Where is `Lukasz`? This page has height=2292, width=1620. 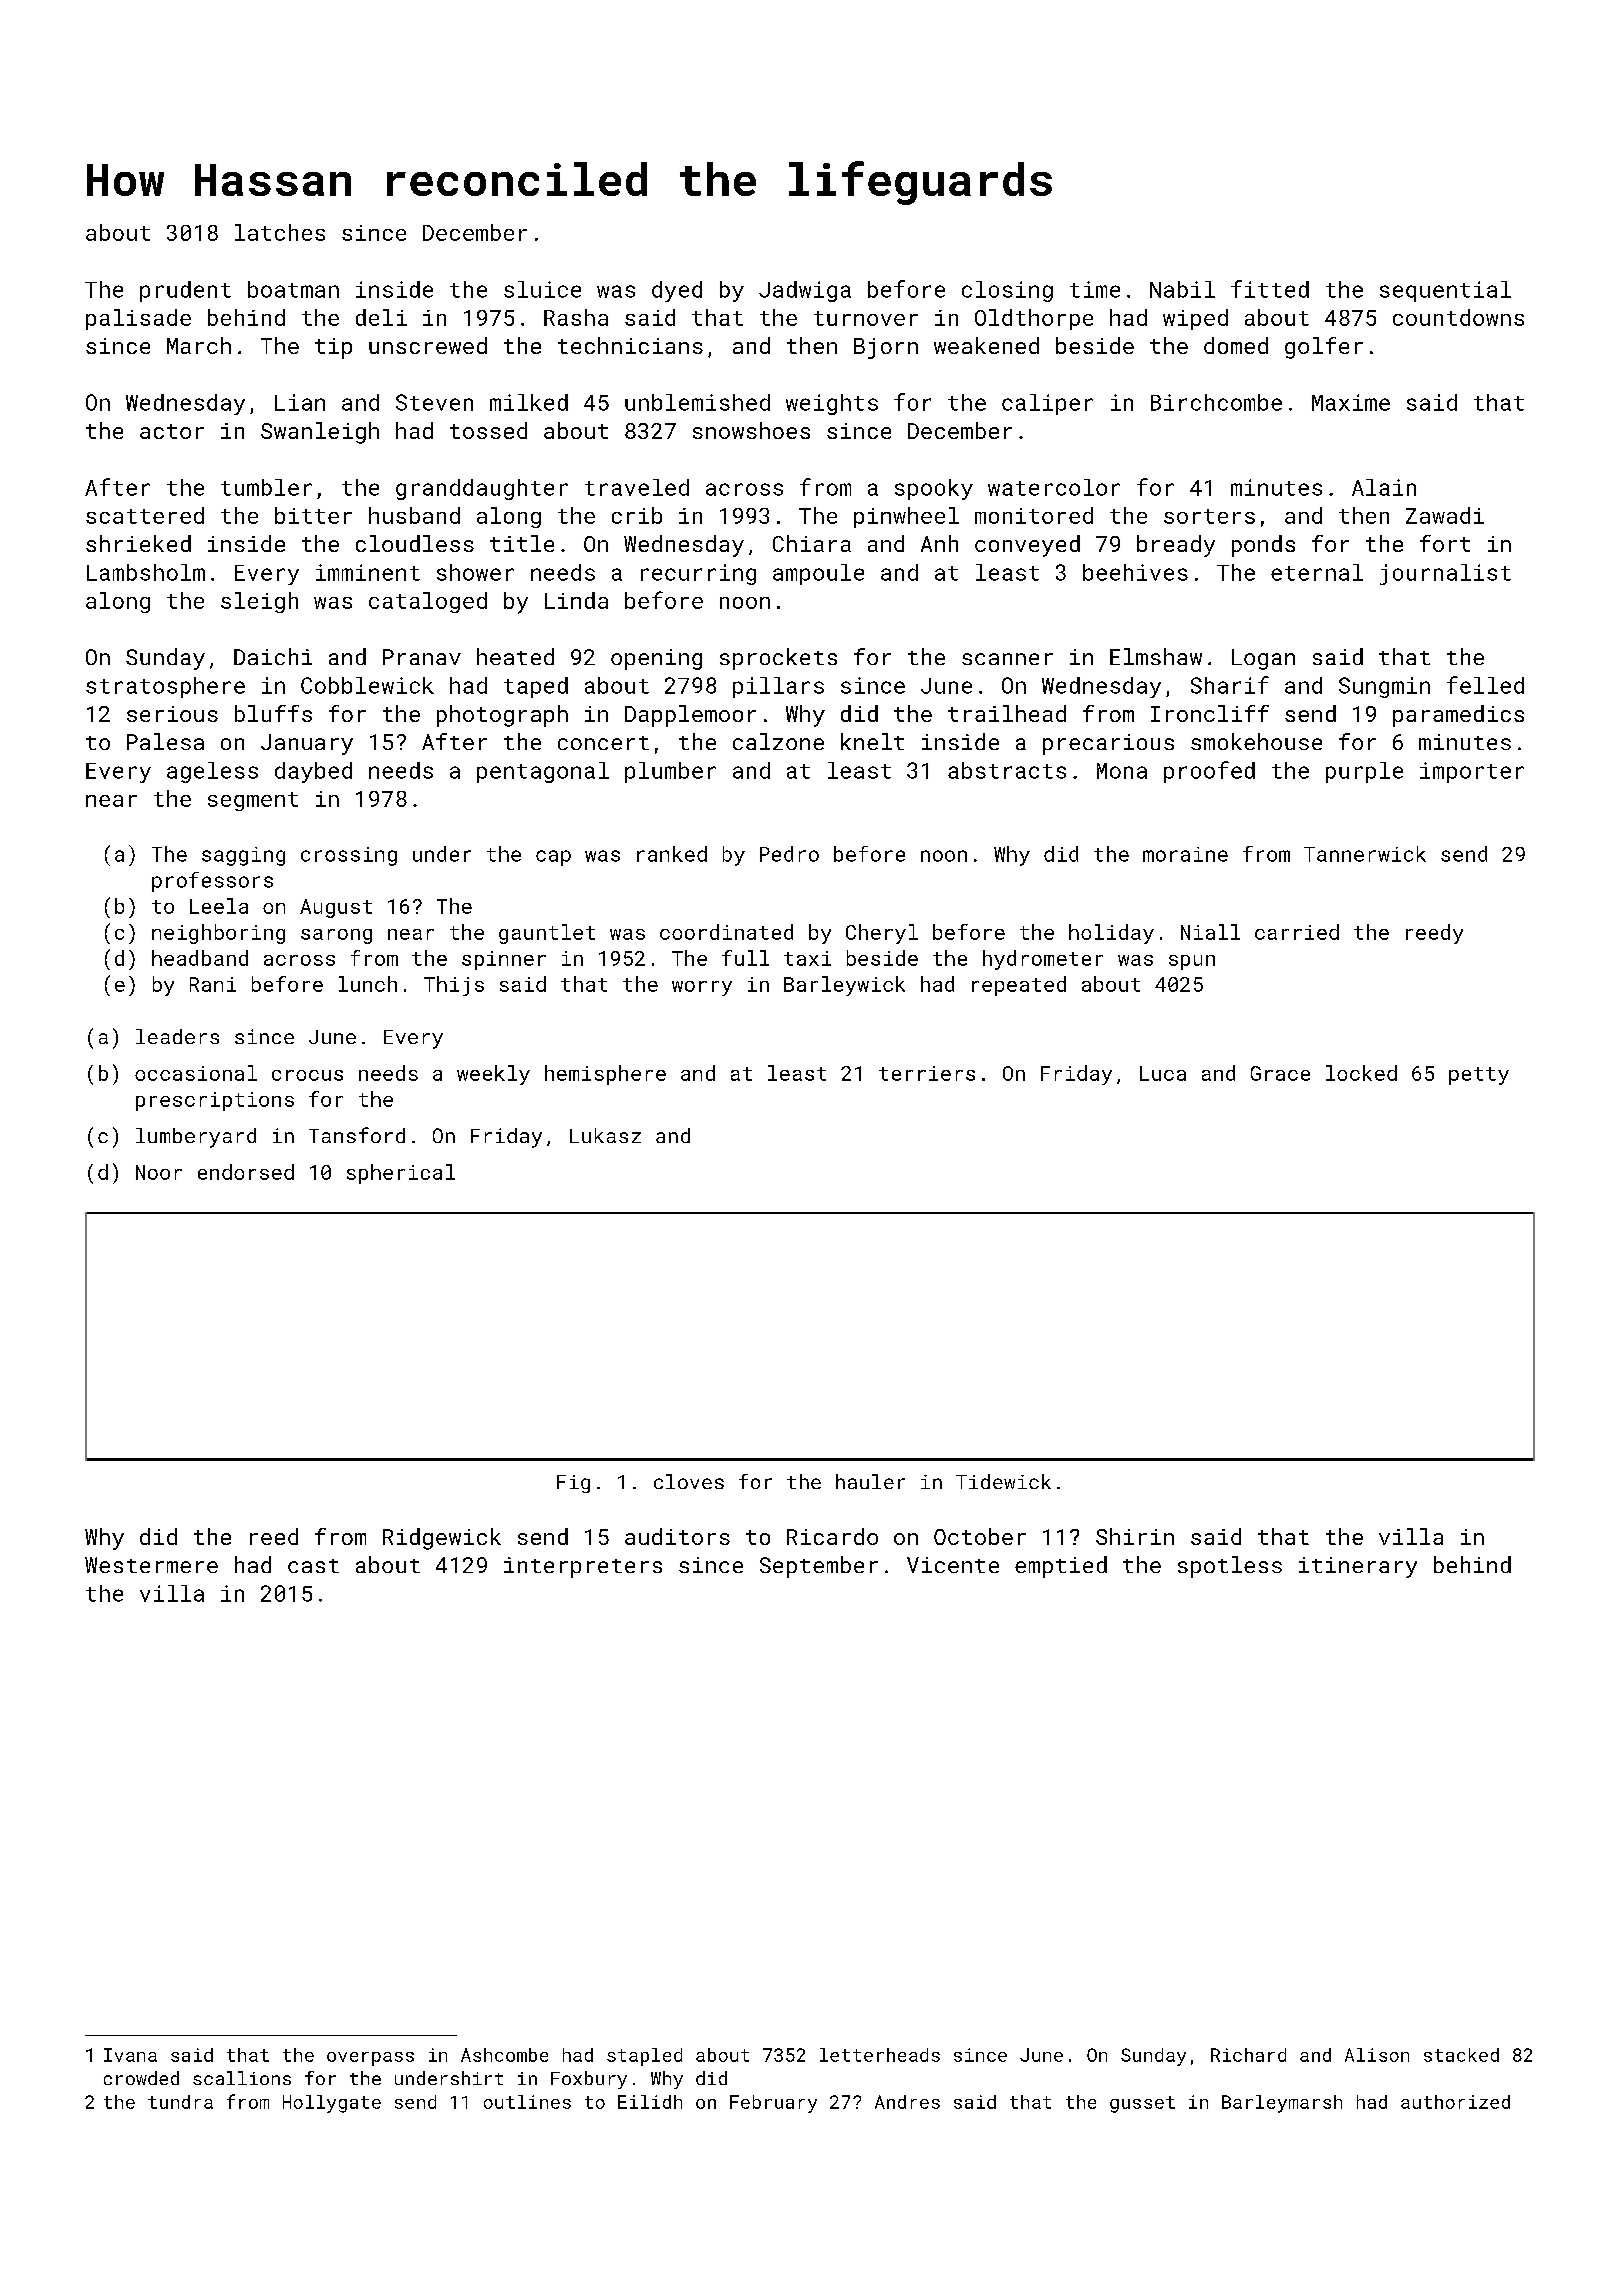 Lukasz is located at coordinates (605, 1135).
